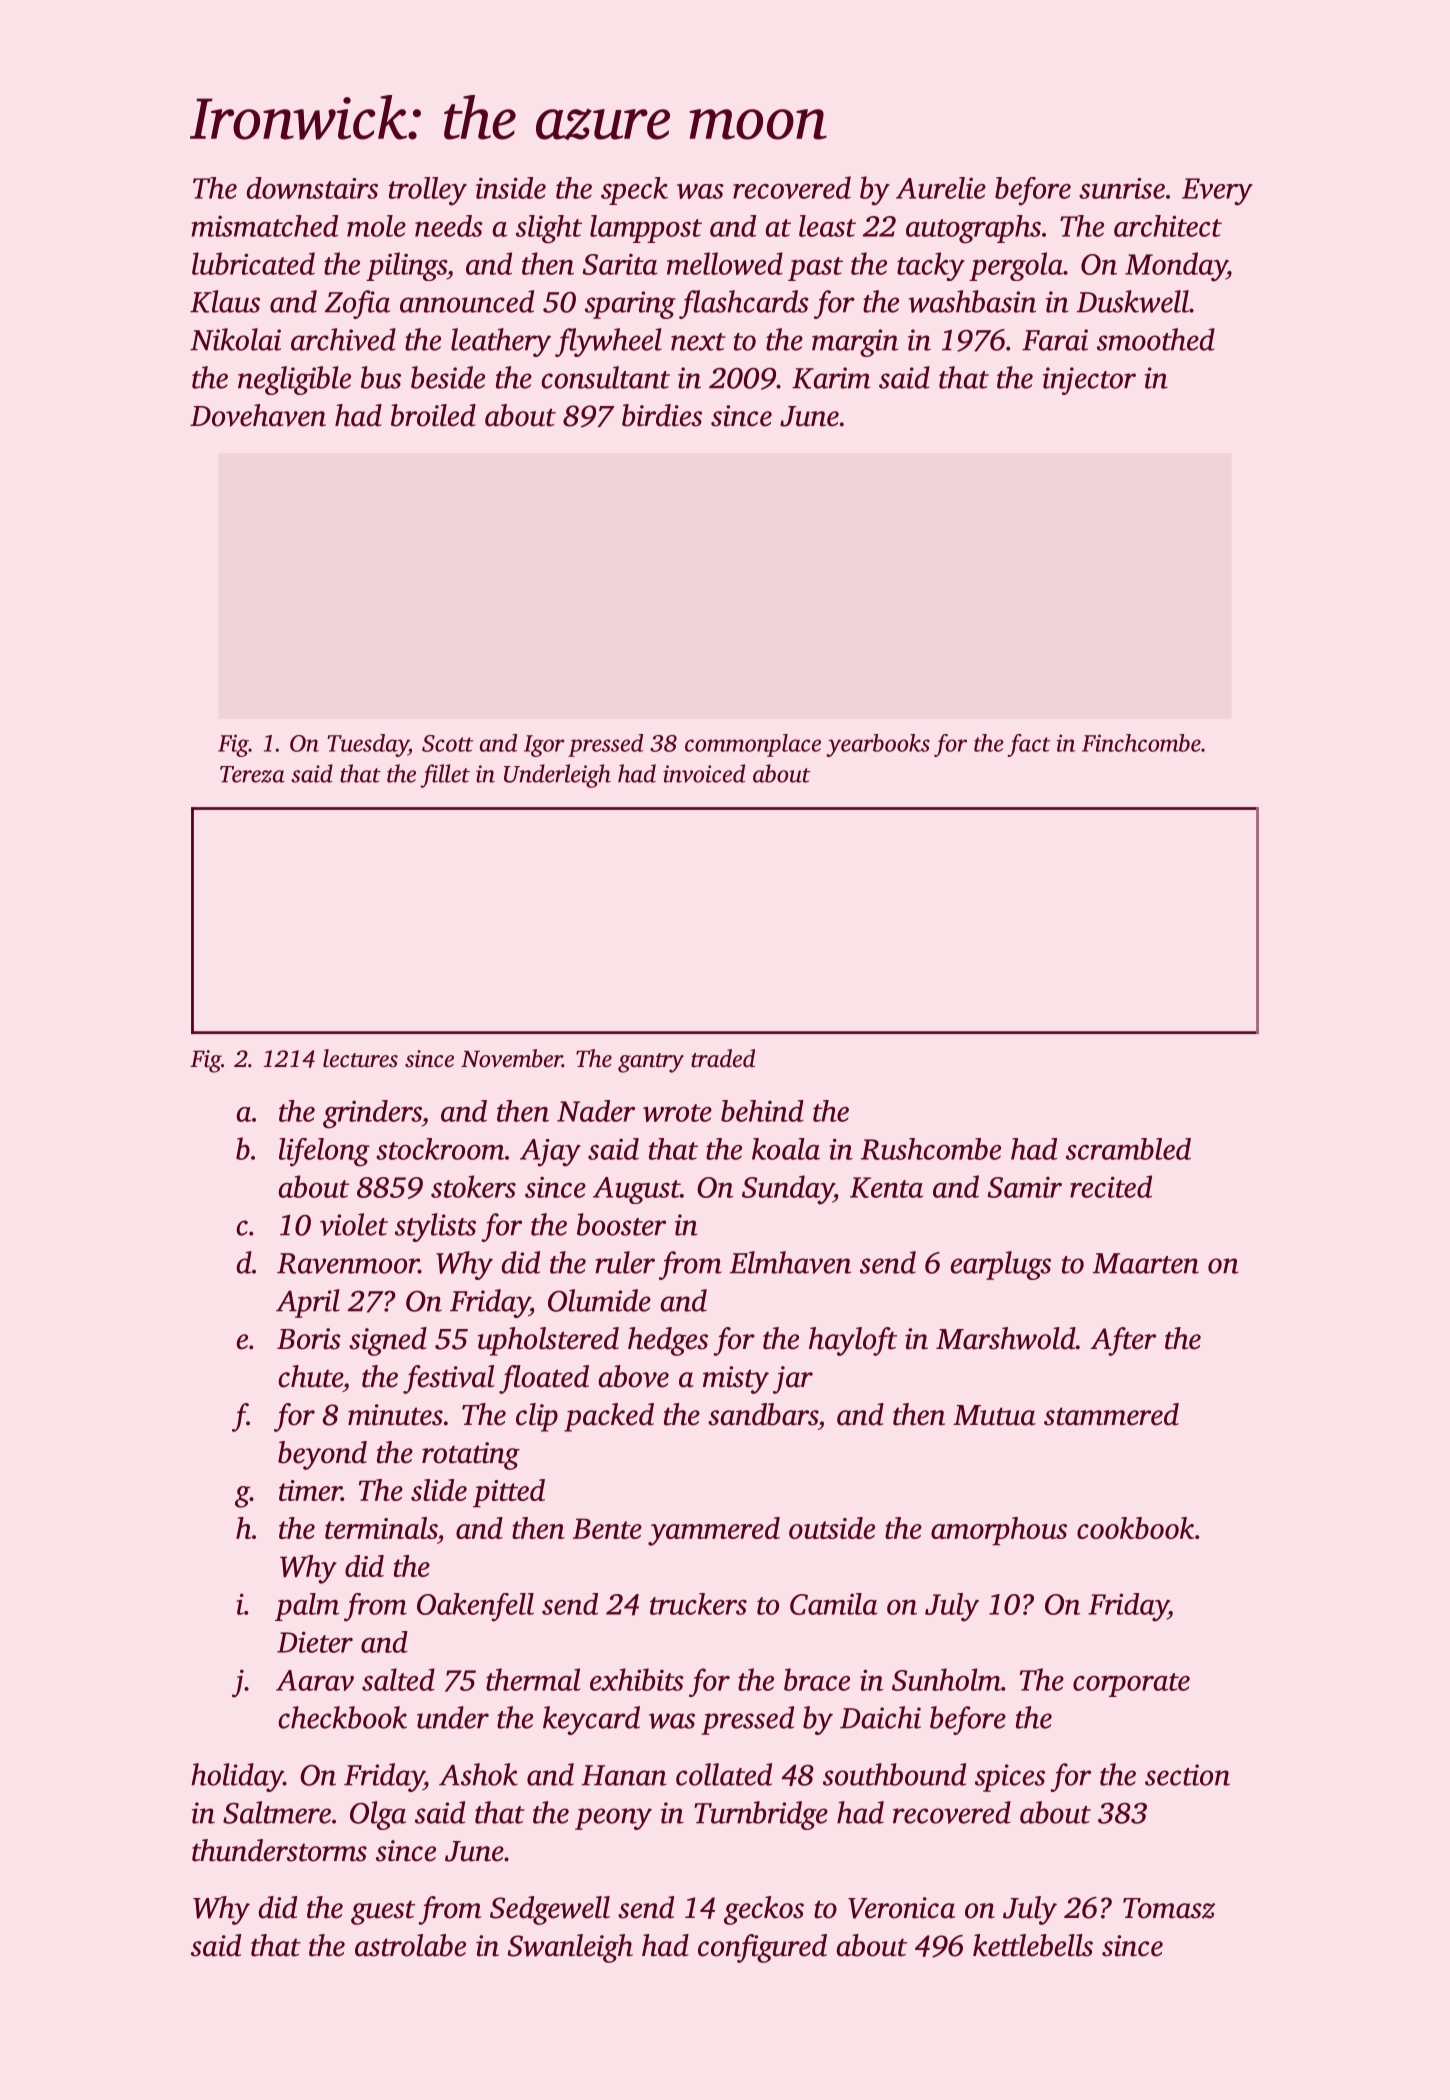 Image resolution: width=1450 pixels, height=2100 pixels. Describe the element at coordinates (625, 1262) in the screenshot. I see `ruler` at that location.
